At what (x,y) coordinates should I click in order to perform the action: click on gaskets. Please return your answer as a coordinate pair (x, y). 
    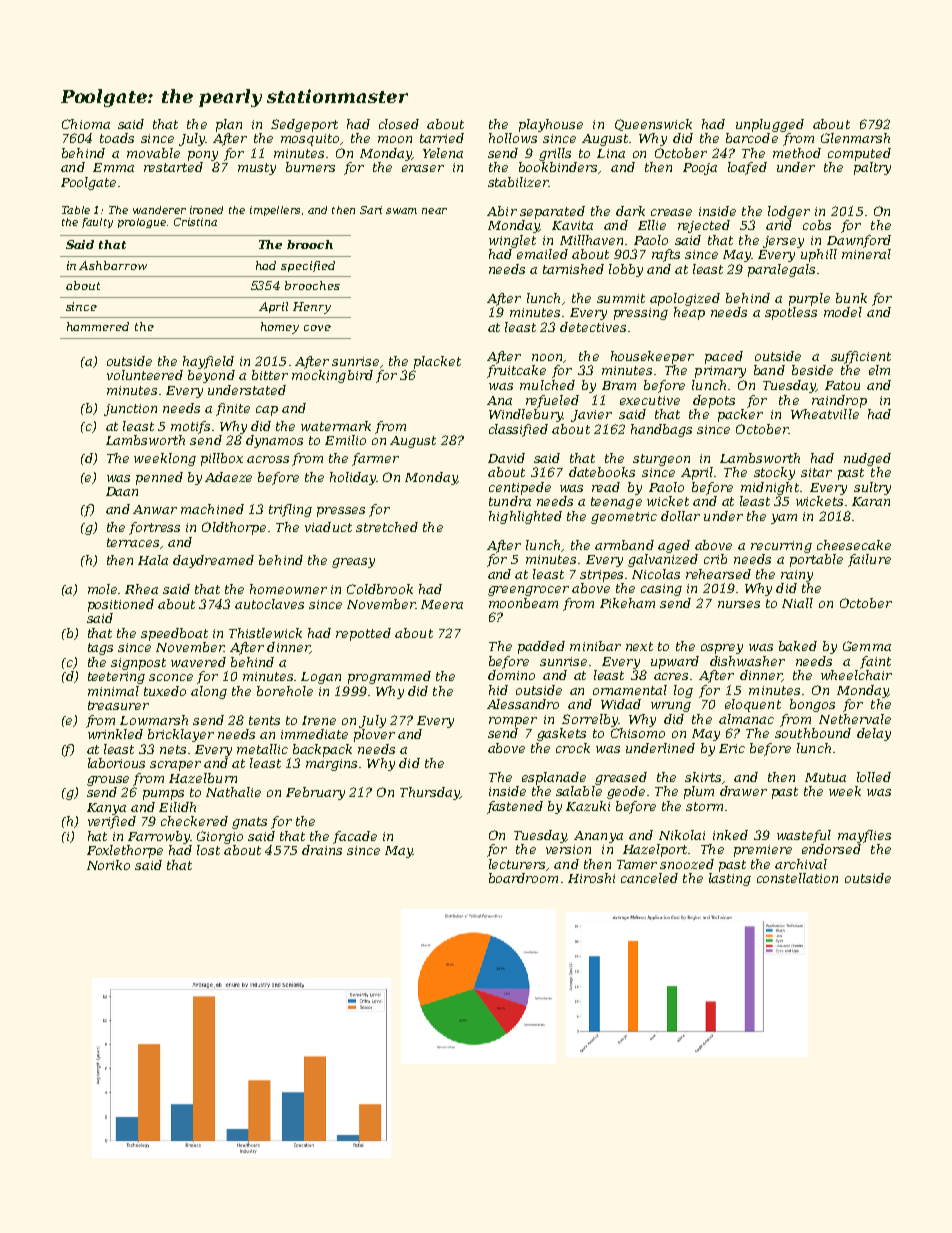
    Looking at the image, I should click on (561, 734).
